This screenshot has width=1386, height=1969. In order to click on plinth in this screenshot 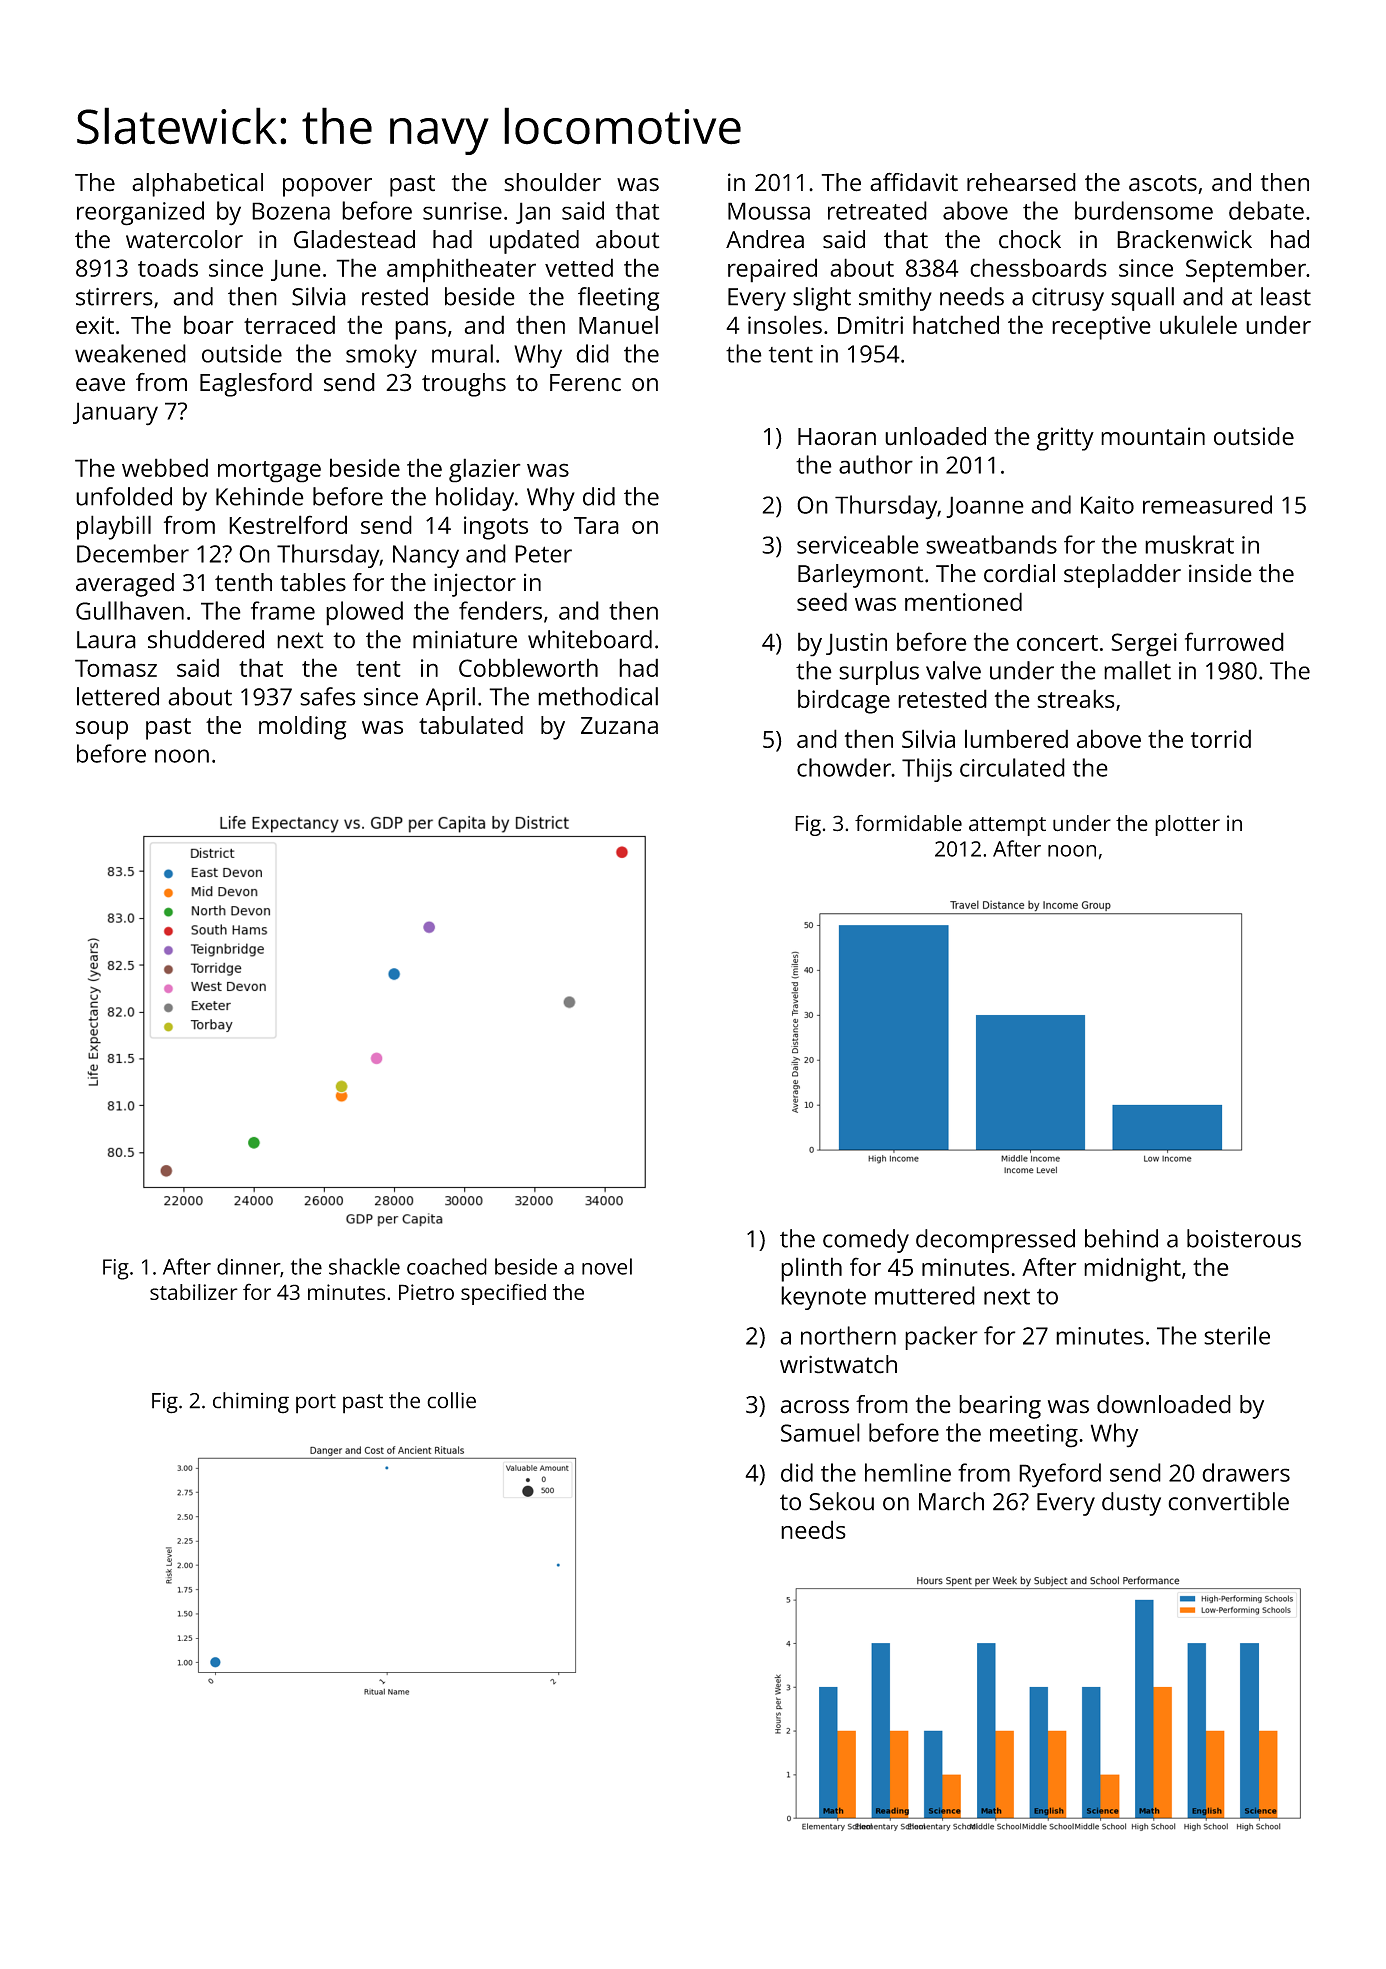, I will do `click(811, 1269)`.
